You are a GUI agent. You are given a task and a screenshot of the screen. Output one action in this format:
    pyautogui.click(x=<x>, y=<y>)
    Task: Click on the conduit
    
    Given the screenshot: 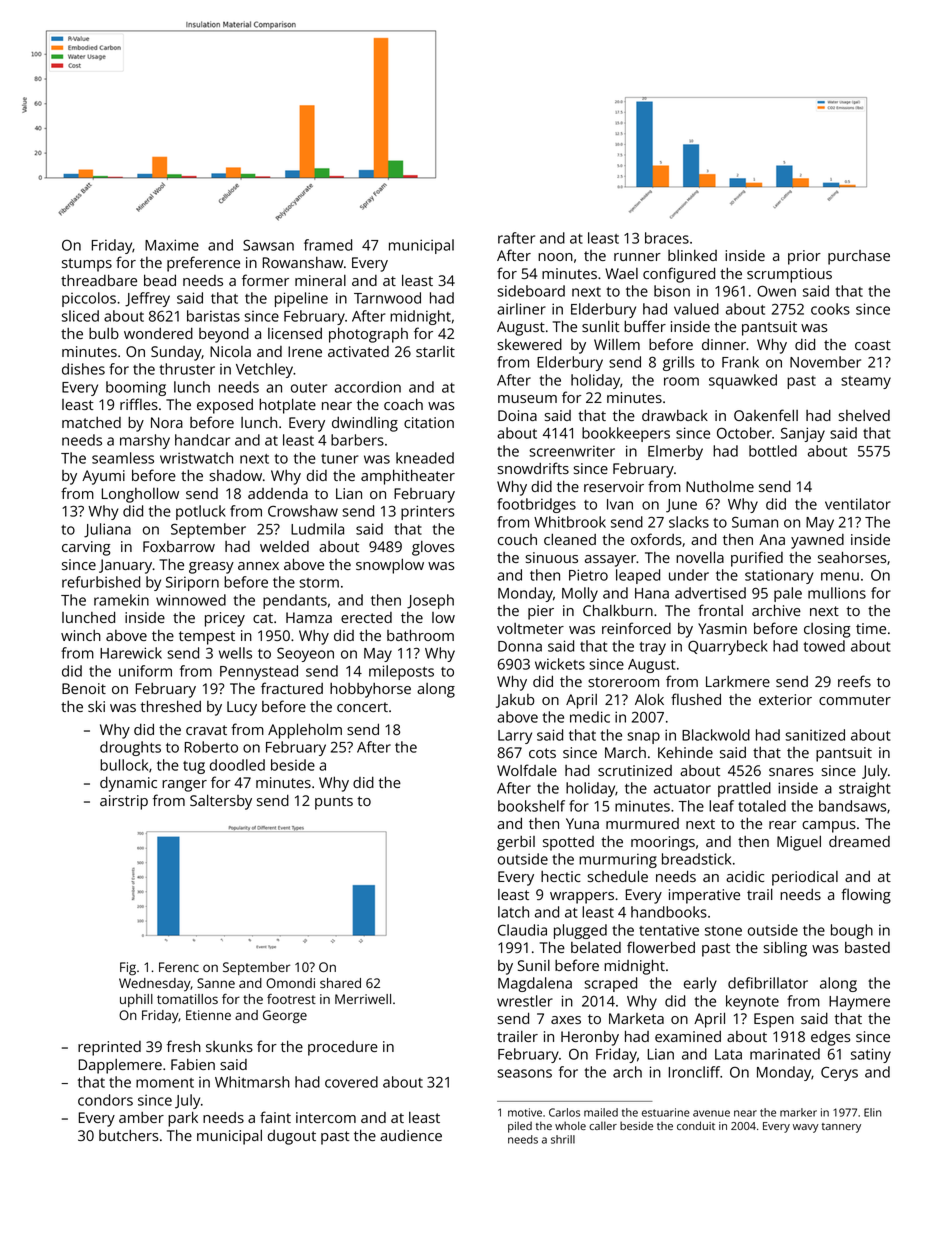 What is the action you would take?
    pyautogui.click(x=696, y=1125)
